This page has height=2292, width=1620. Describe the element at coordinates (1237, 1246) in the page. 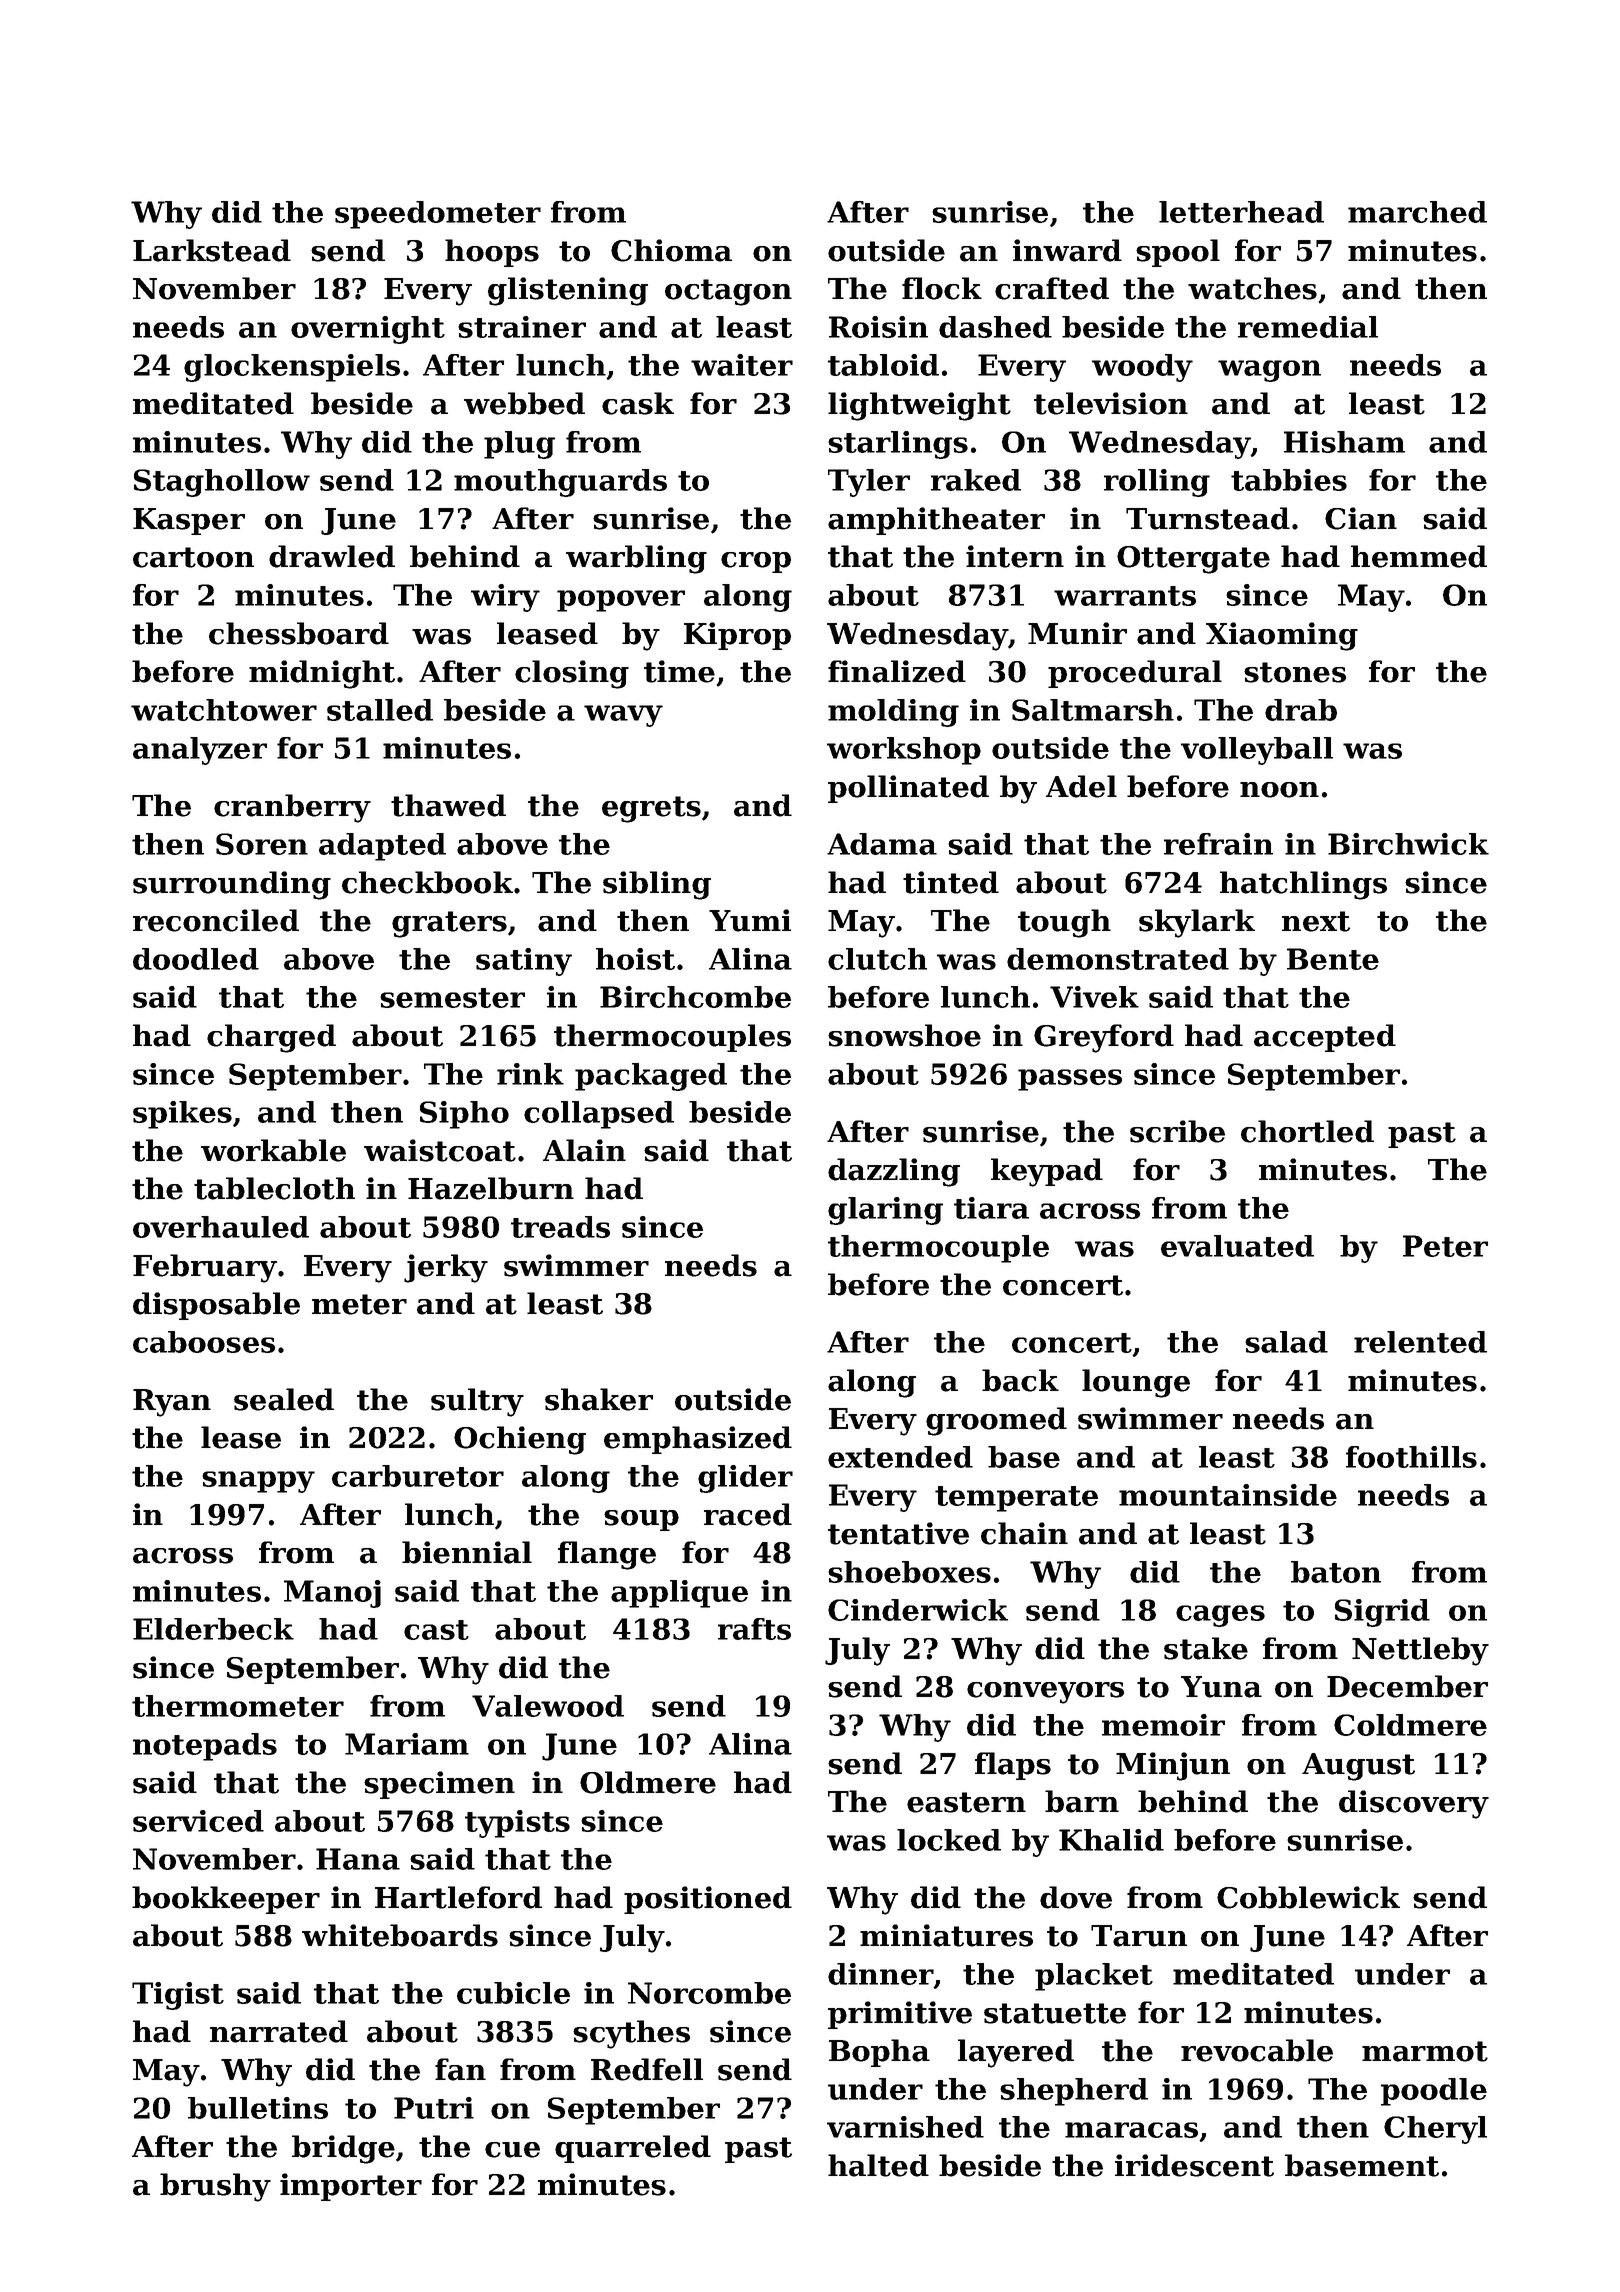

I see `evaluated` at that location.
